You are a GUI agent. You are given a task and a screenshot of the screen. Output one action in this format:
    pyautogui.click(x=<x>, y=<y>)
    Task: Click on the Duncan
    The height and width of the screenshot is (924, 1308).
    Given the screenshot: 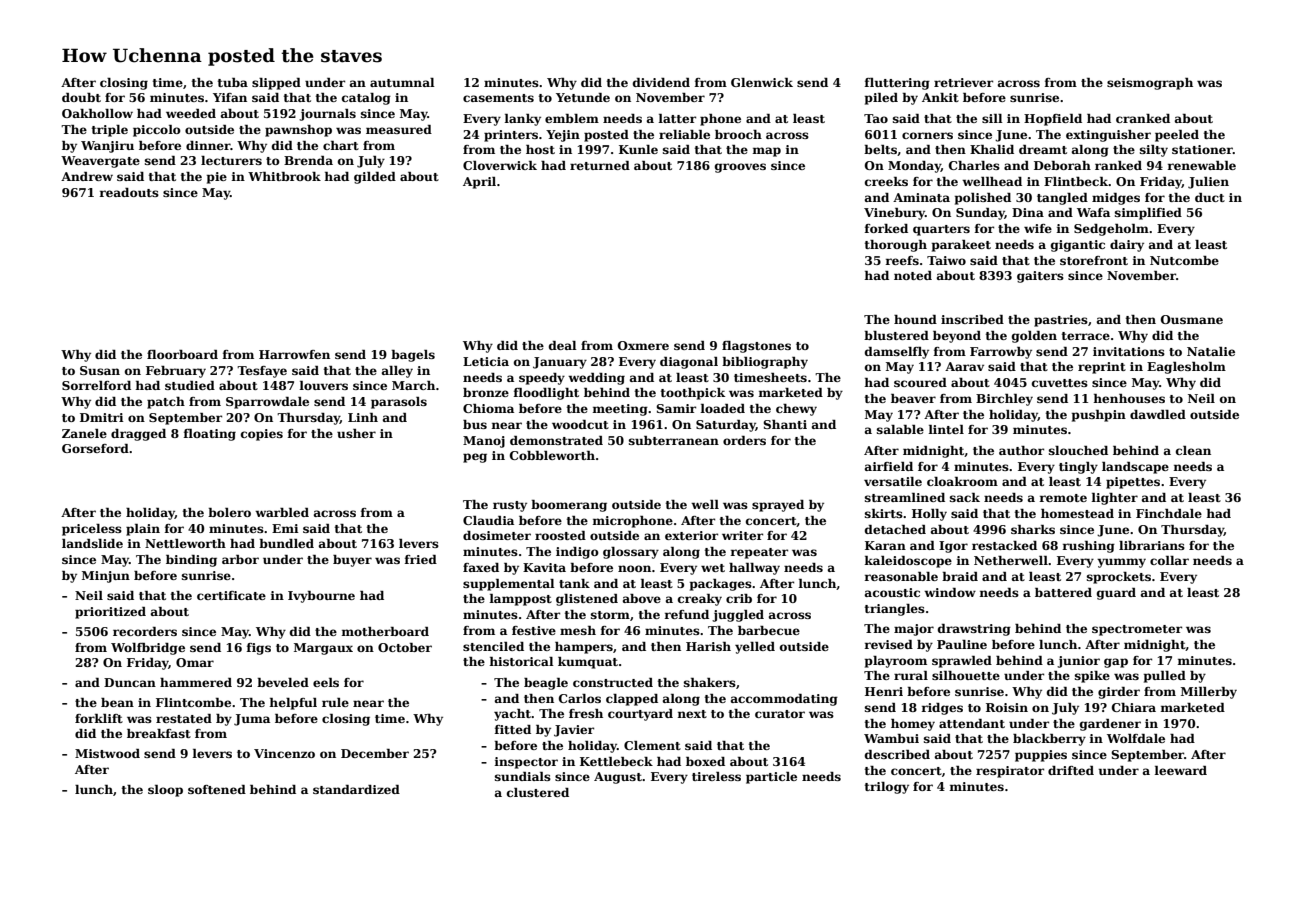 What is the action you would take?
    pyautogui.click(x=130, y=682)
